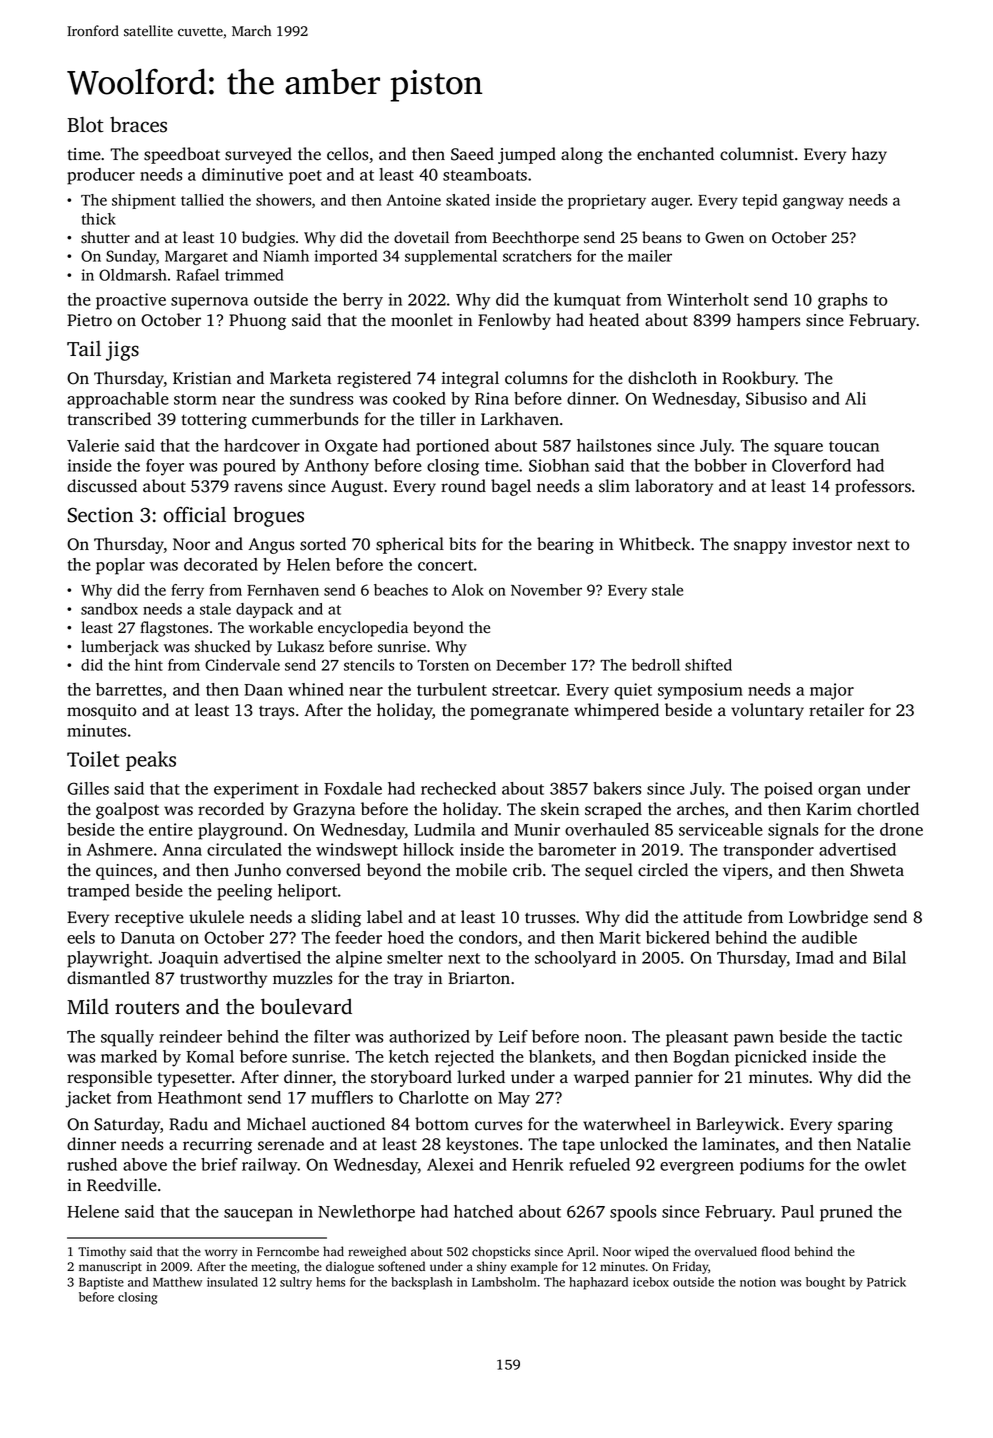  What do you see at coordinates (443, 665) in the screenshot?
I see `Torsten` at bounding box center [443, 665].
